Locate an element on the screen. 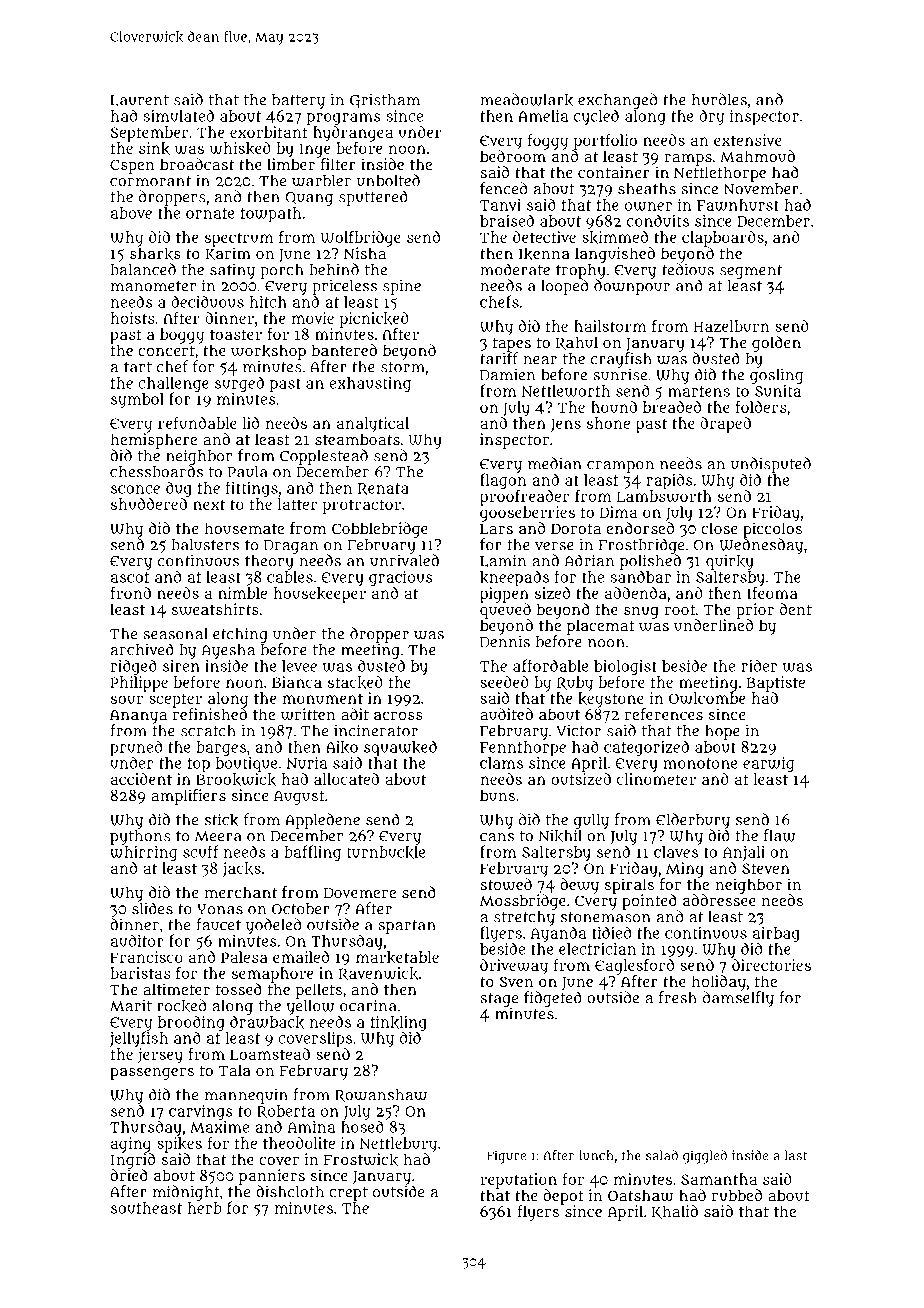 The image size is (924, 1308). unbolted is located at coordinates (388, 180).
